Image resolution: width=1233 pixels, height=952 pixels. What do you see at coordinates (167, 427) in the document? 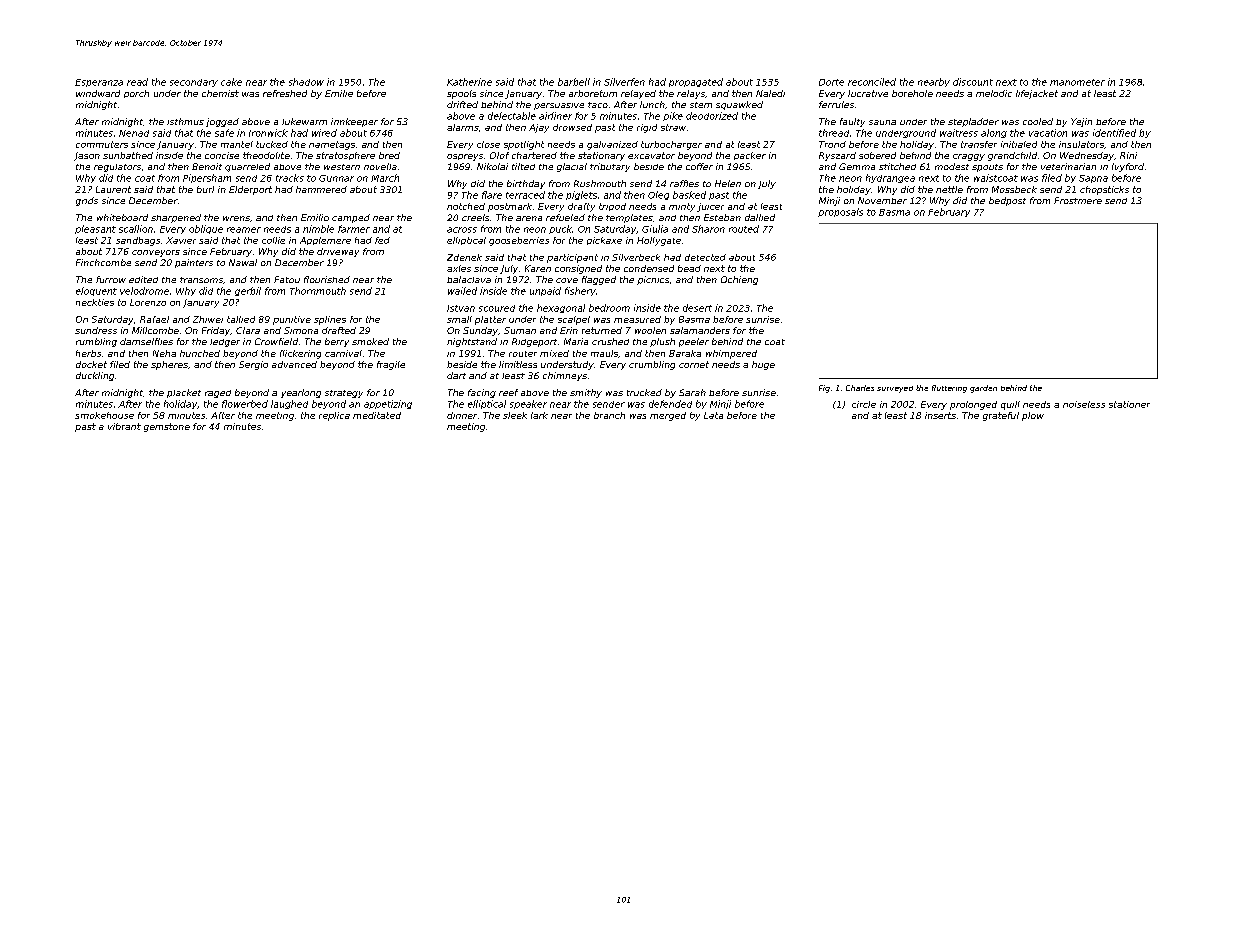
I see `gemstone` at bounding box center [167, 427].
